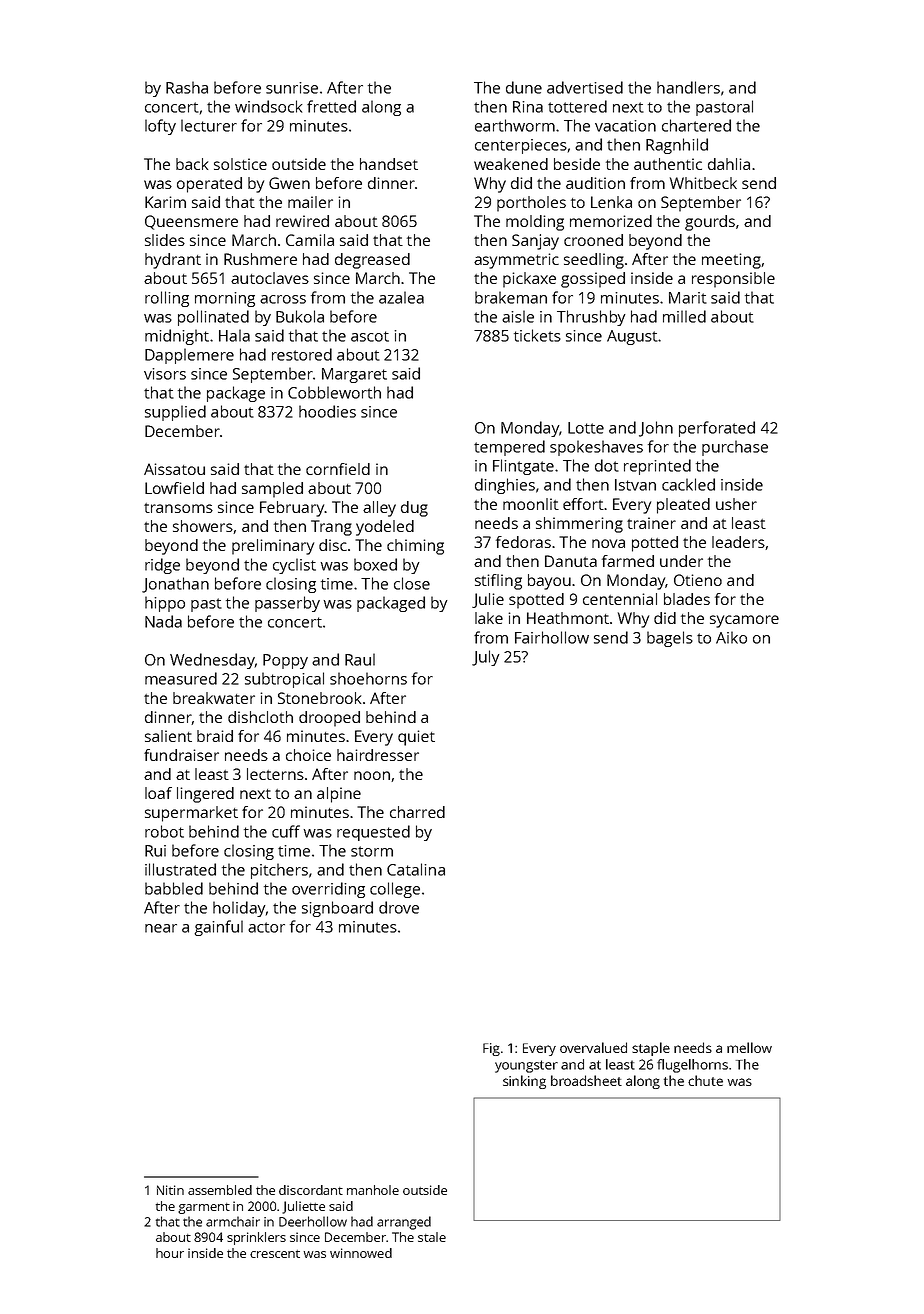 Image resolution: width=924 pixels, height=1314 pixels. What do you see at coordinates (744, 621) in the document?
I see `sycamore` at bounding box center [744, 621].
